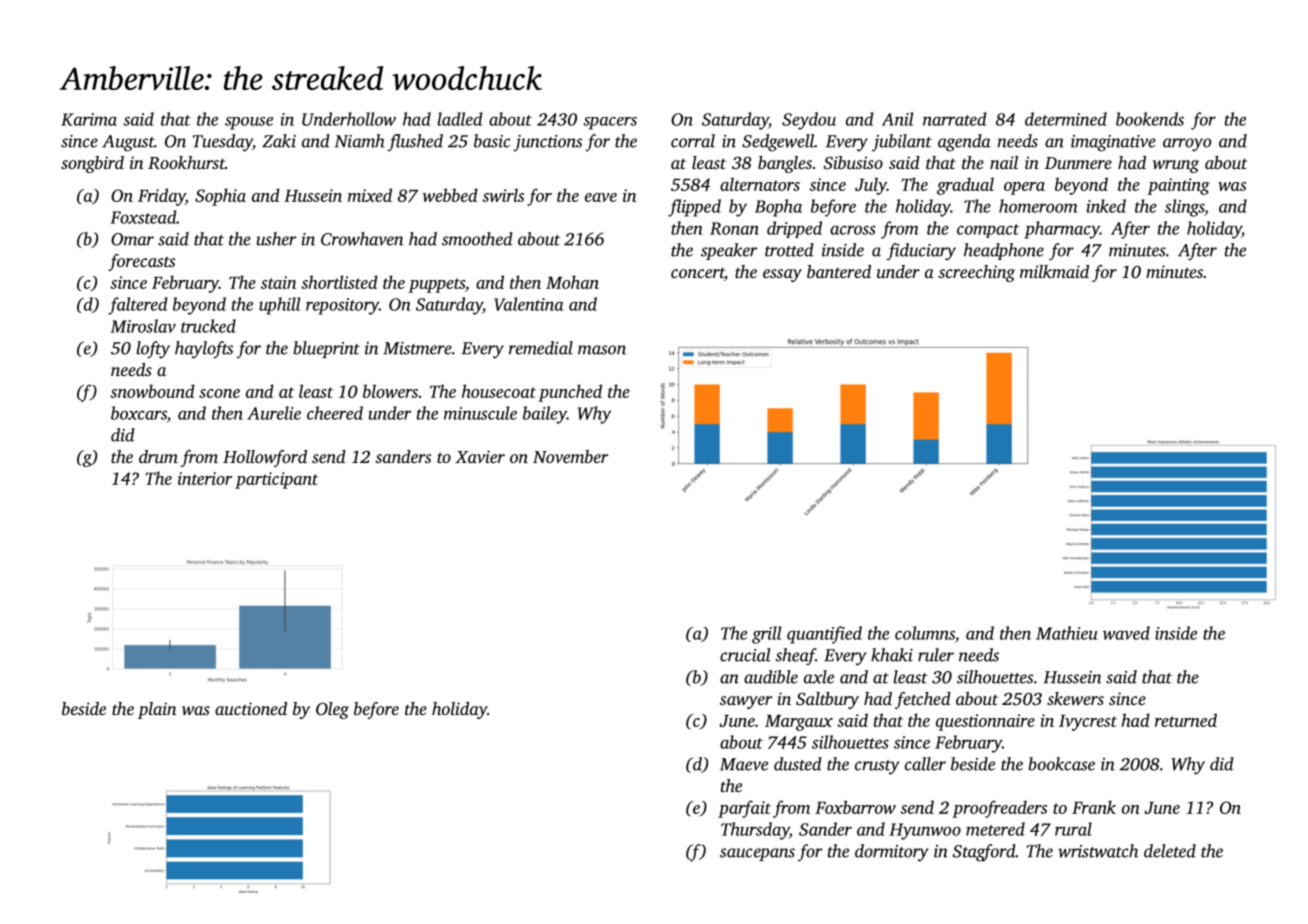  What do you see at coordinates (1178, 186) in the image?
I see `painting` at bounding box center [1178, 186].
